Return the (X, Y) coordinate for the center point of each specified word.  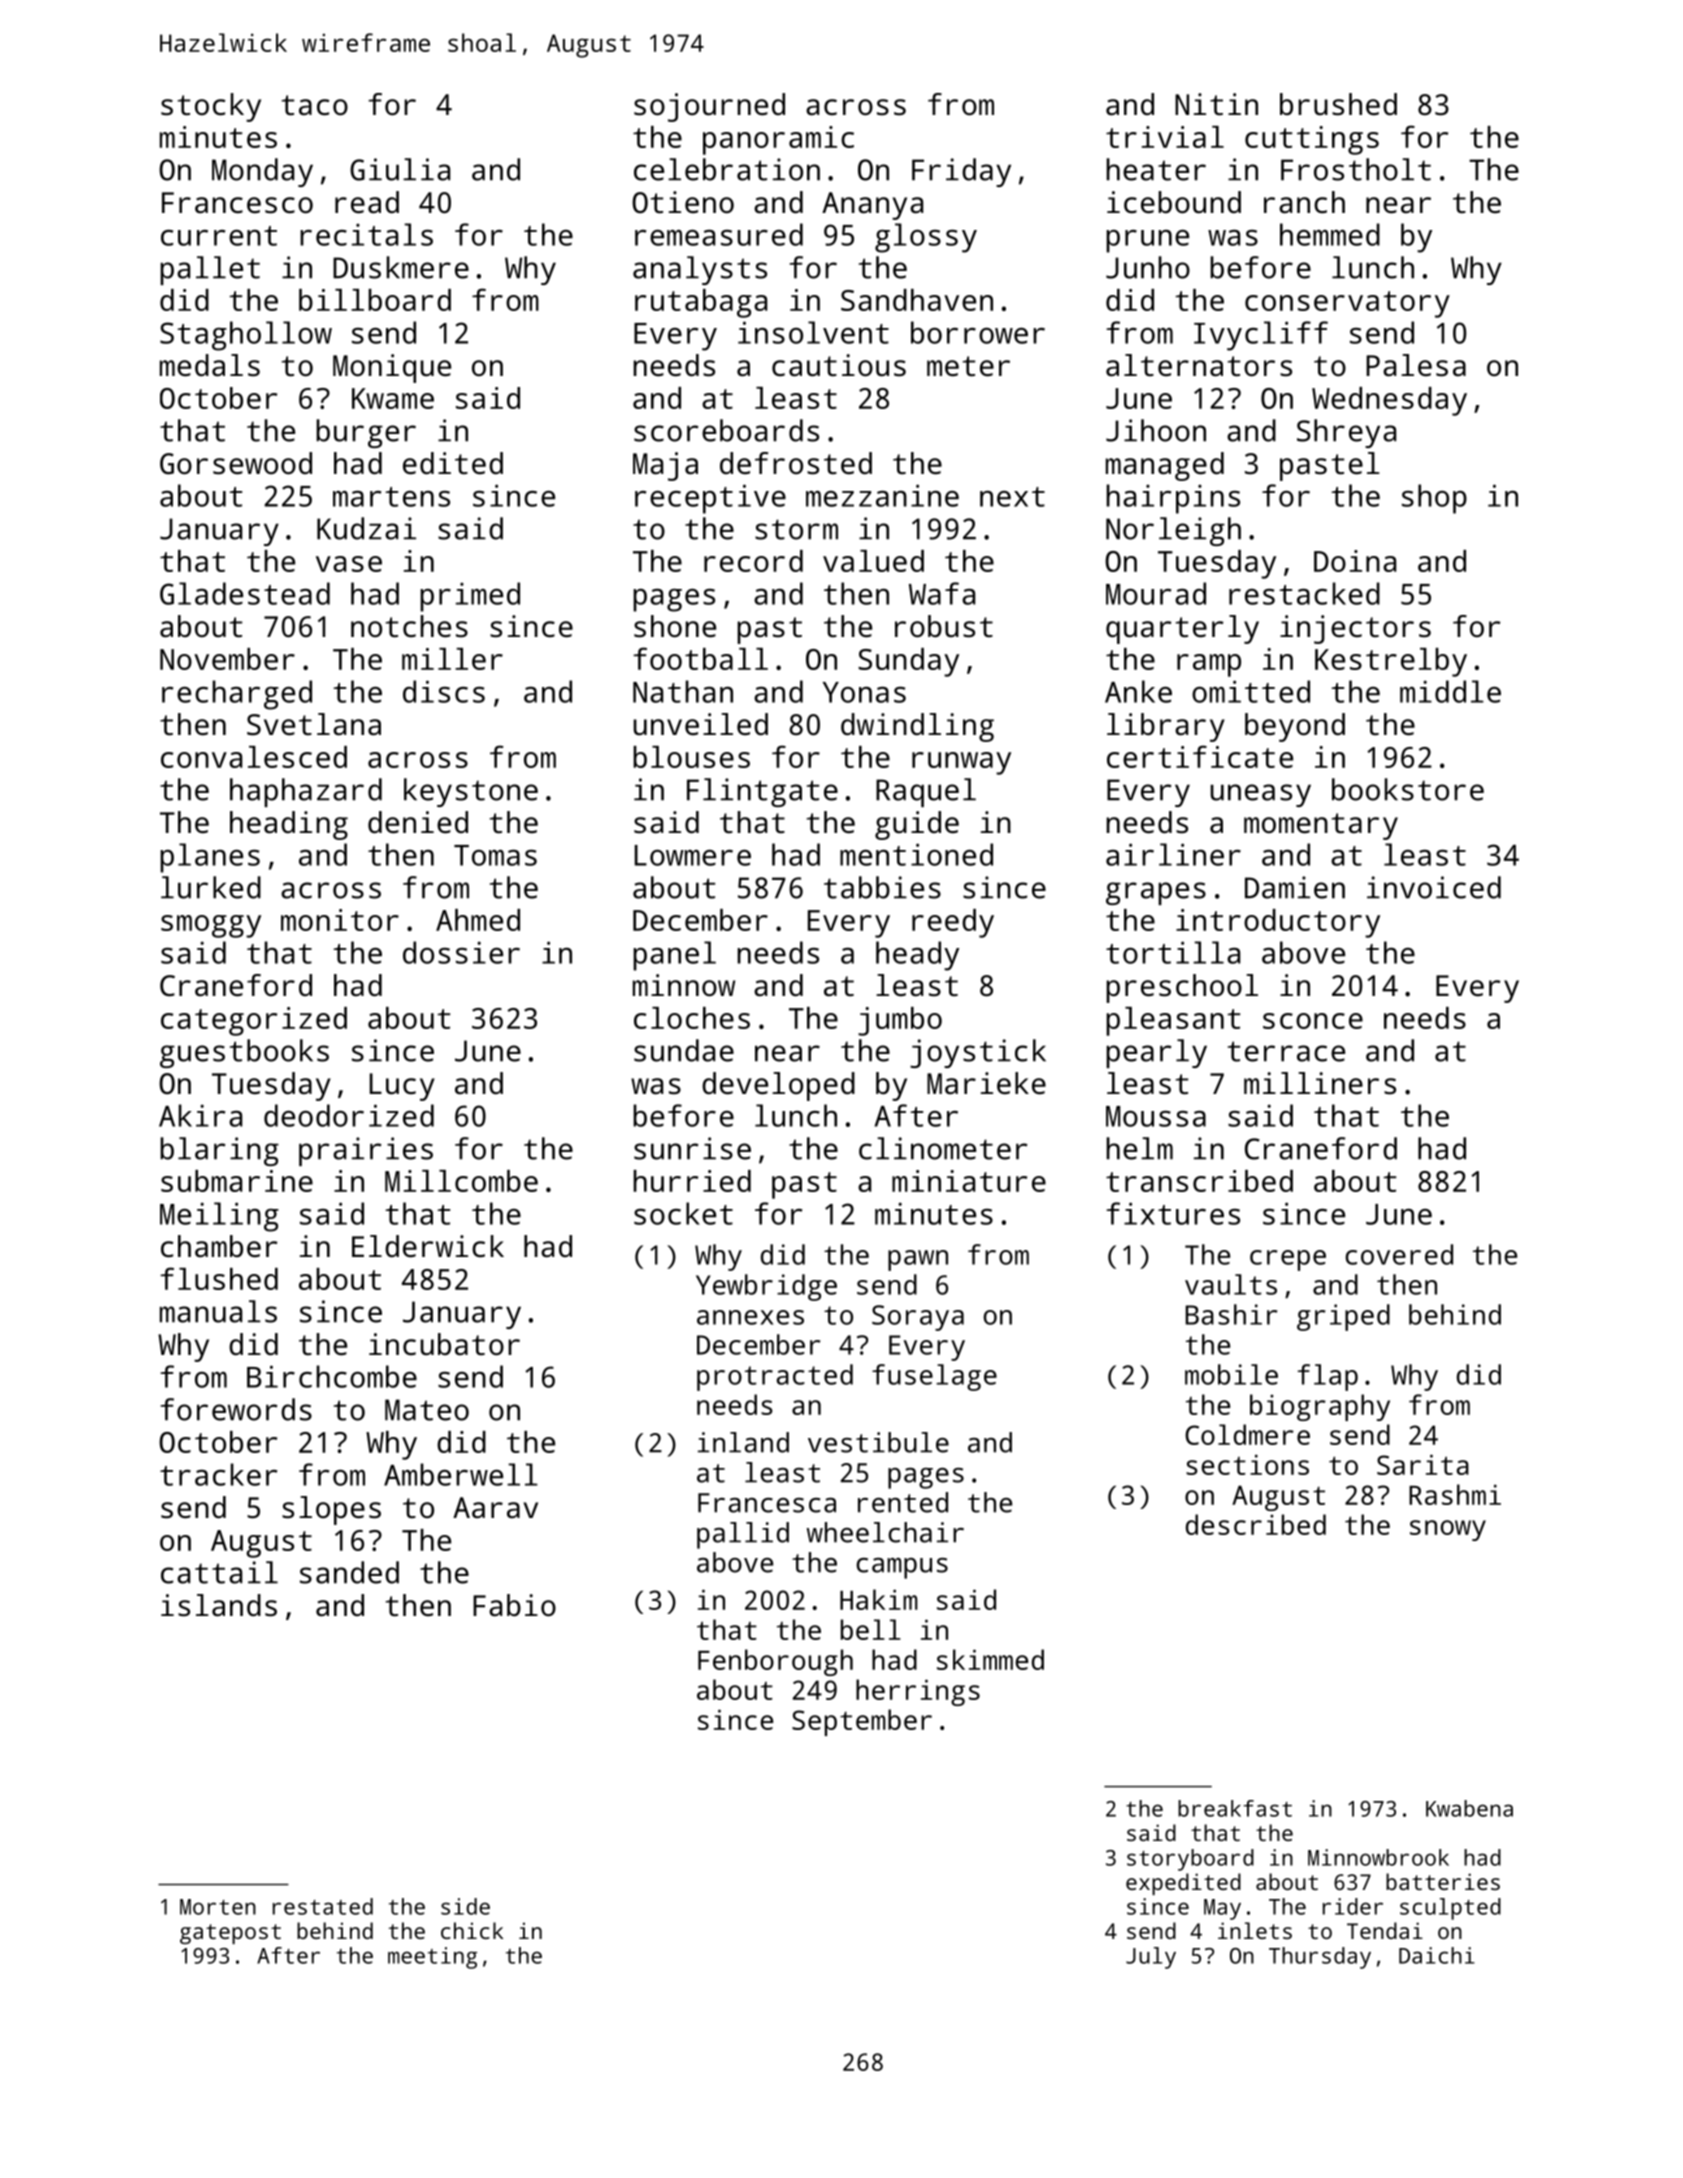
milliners (1320, 1083)
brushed (1338, 104)
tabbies (882, 887)
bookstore (1408, 789)
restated (323, 1906)
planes (210, 858)
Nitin (1216, 104)
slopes (331, 1510)
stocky (211, 107)
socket (683, 1213)
